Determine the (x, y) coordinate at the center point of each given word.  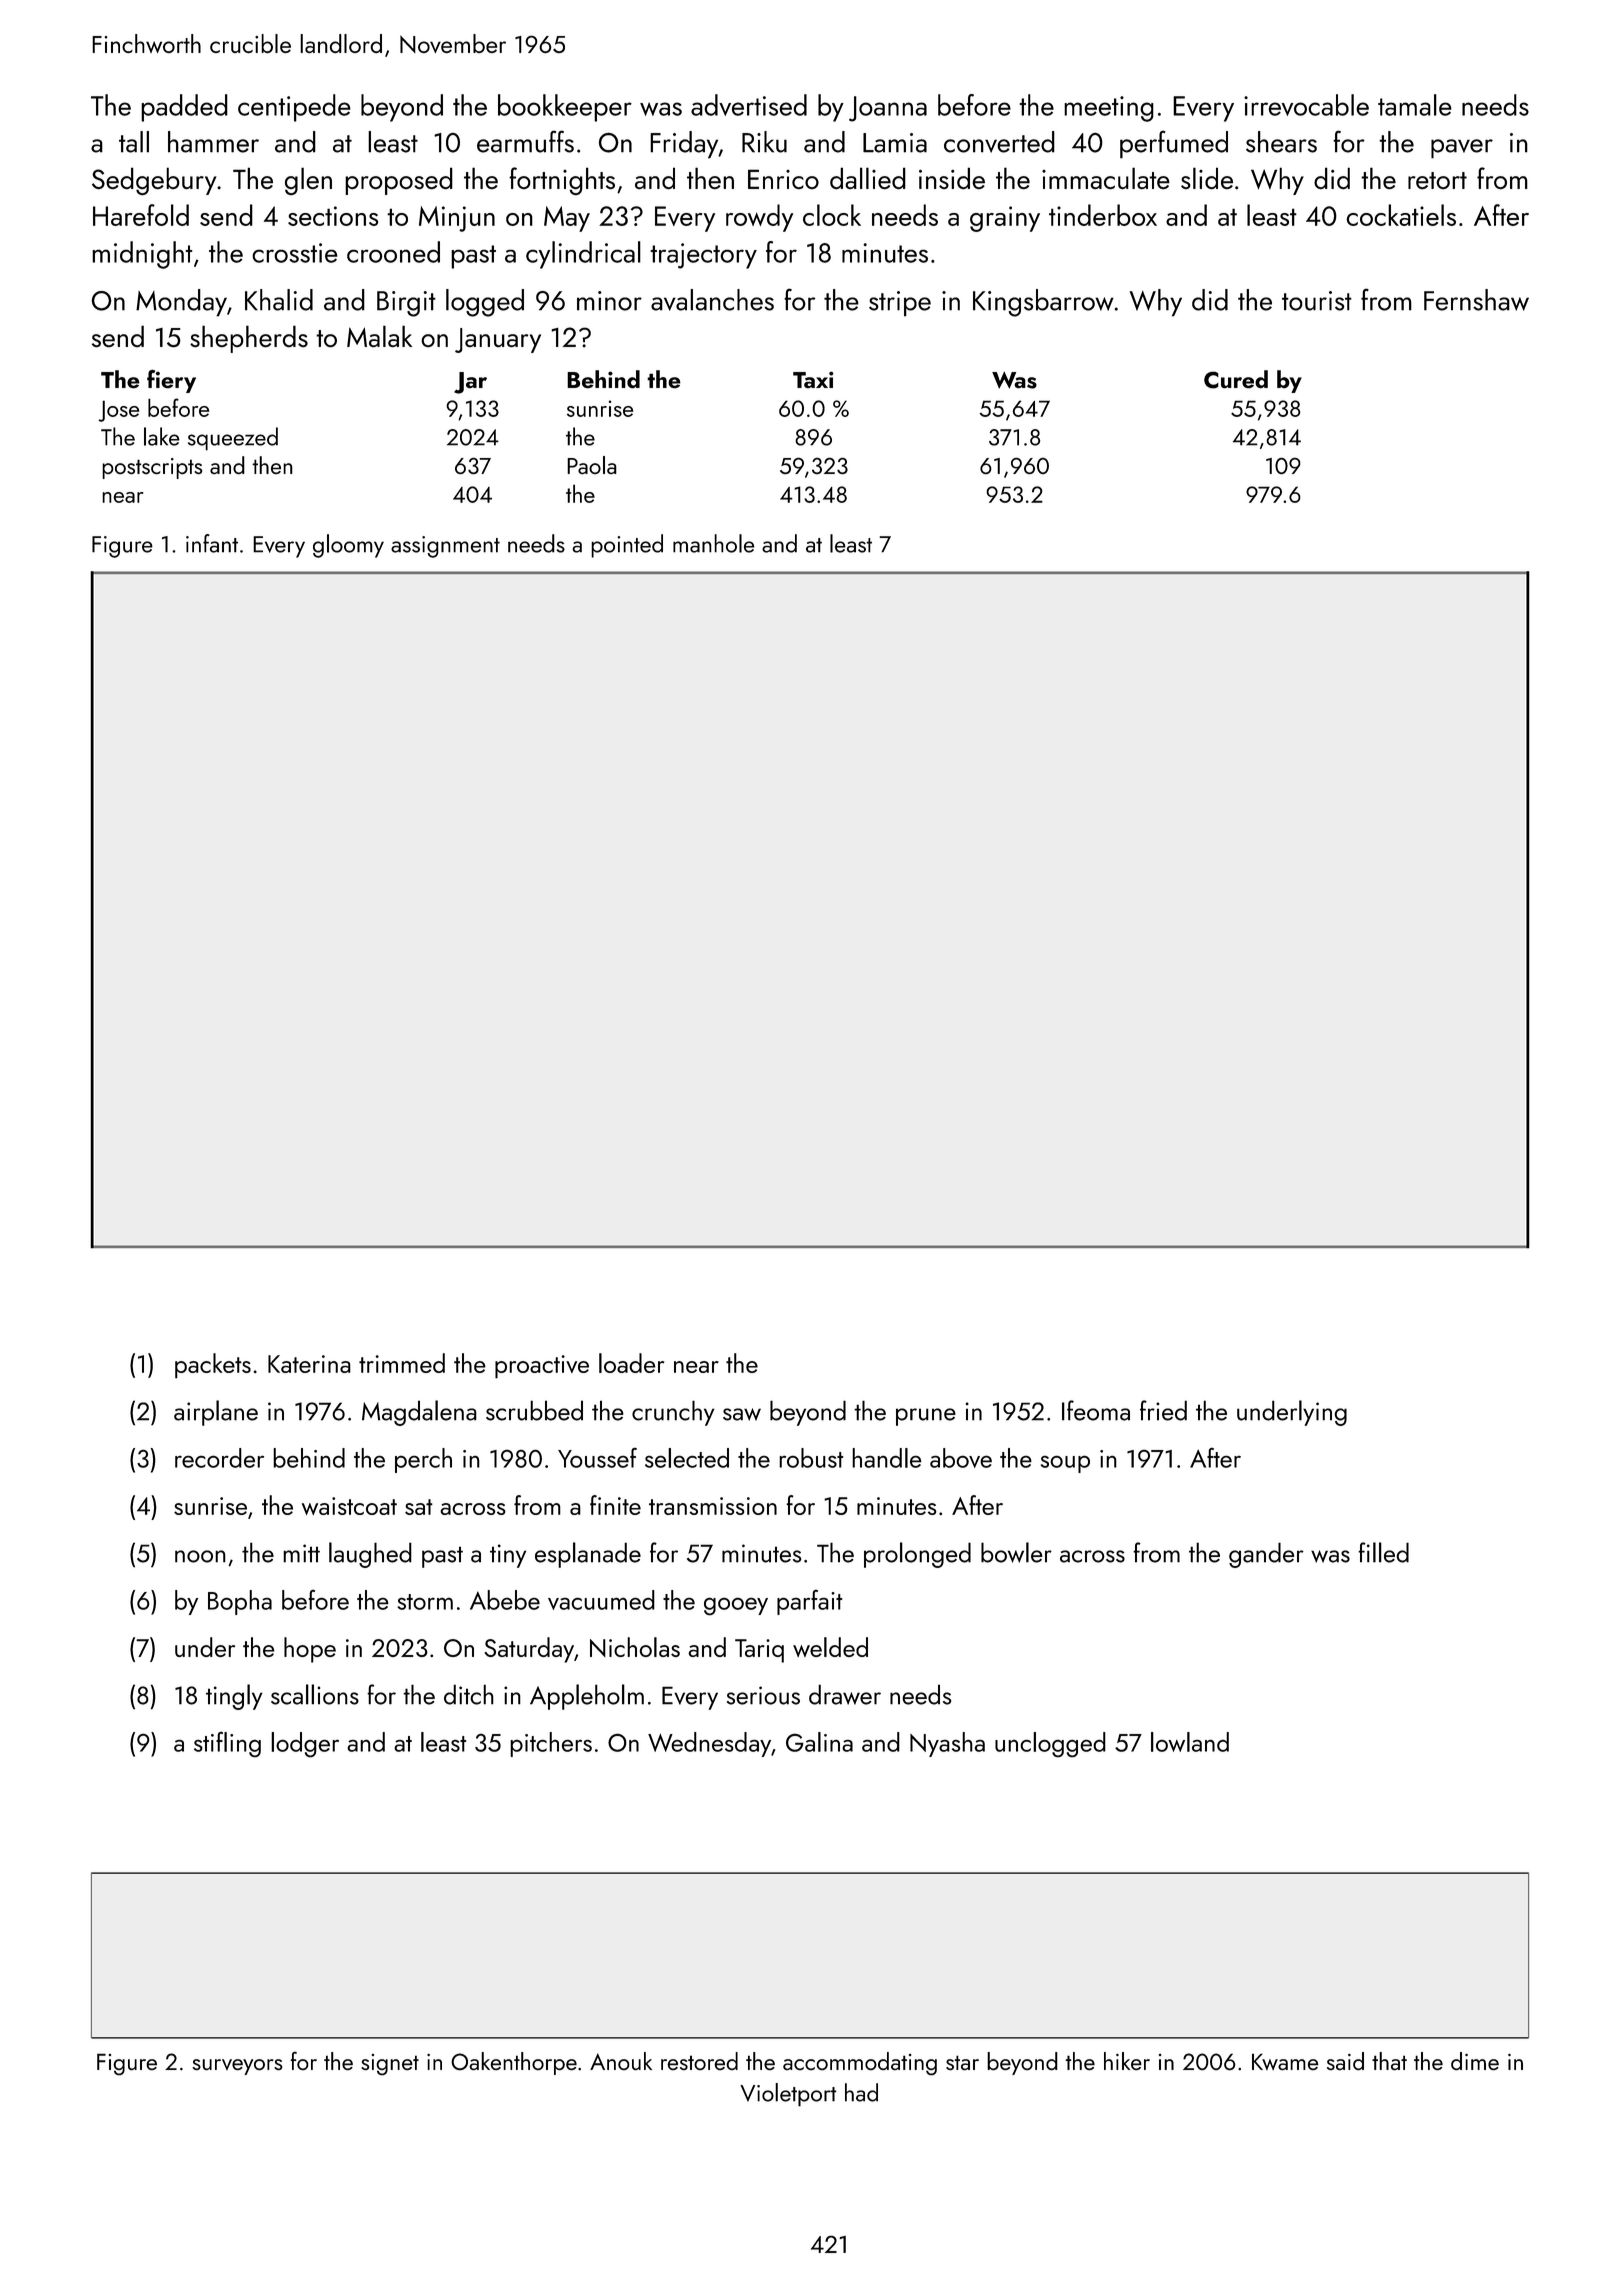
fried (1163, 1410)
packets (213, 1366)
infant (212, 543)
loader (631, 1363)
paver (1462, 149)
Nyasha (947, 1744)
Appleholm (587, 1697)
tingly (234, 1697)
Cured (1236, 379)
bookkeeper (565, 108)
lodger (305, 1744)
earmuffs (525, 141)
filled (1383, 1552)
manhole (714, 543)
